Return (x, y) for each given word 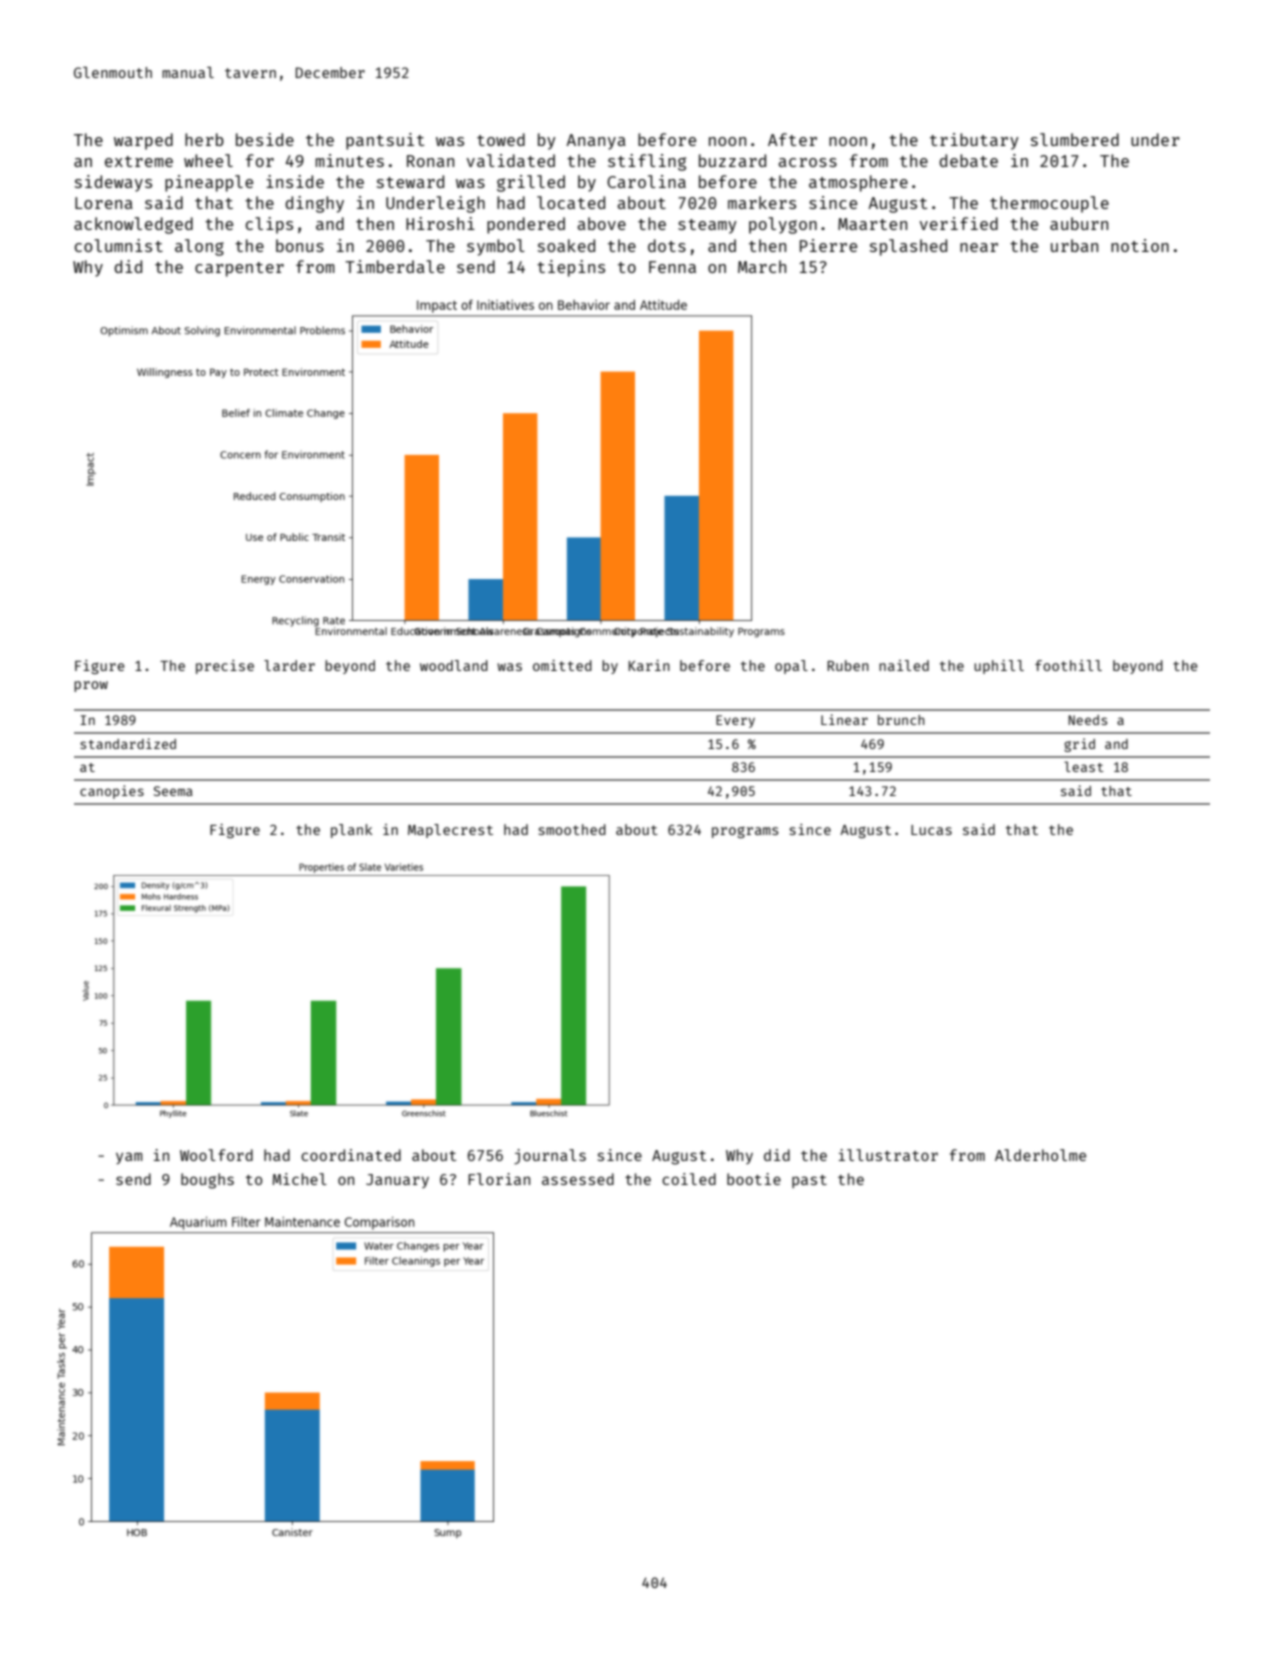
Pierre (828, 245)
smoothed (572, 829)
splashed (908, 247)
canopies (112, 792)
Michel (299, 1179)
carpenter (239, 269)
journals (550, 1157)
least (1083, 766)
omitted (562, 665)
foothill (1068, 665)
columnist (119, 245)
